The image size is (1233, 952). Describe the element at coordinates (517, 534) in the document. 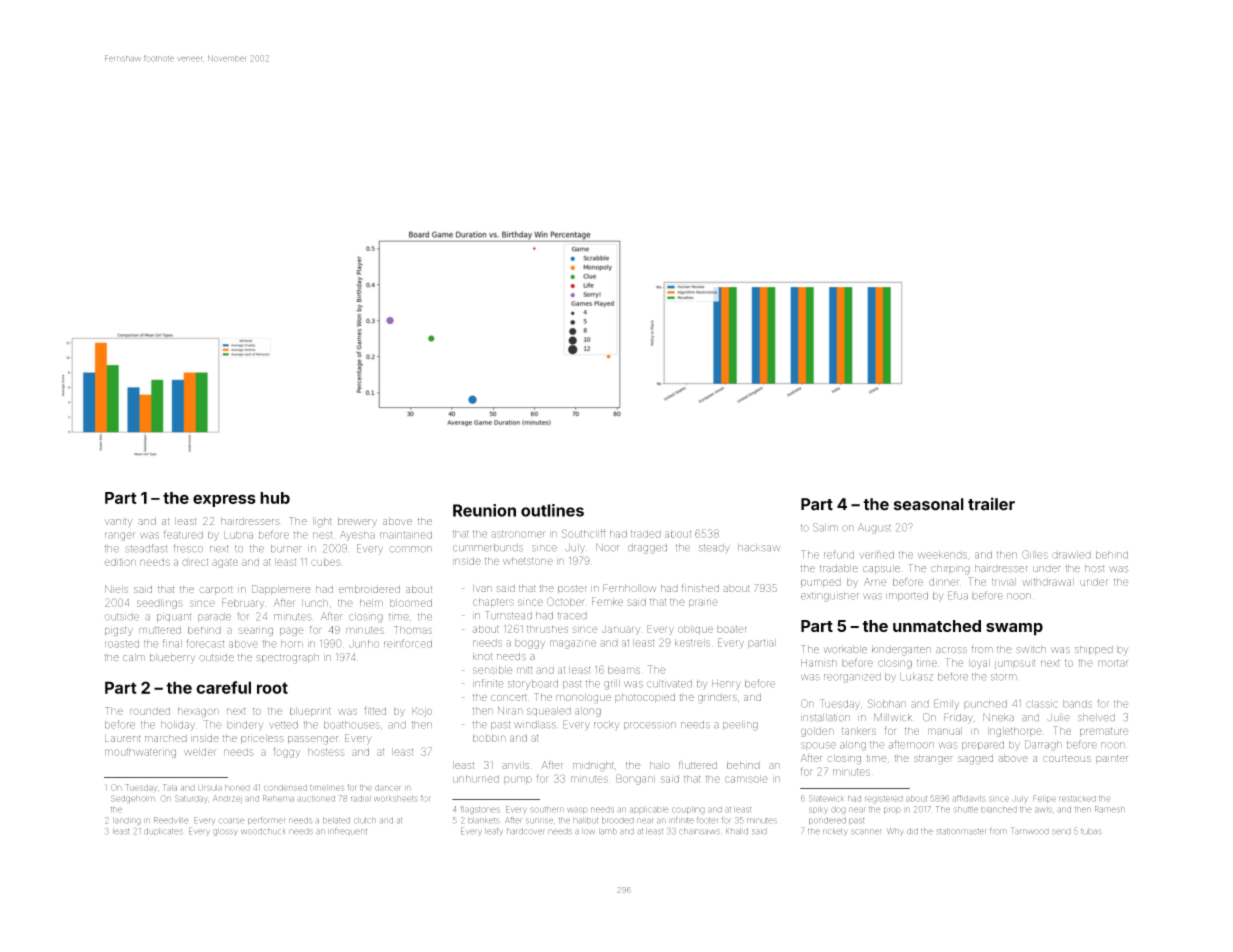

I see `astronomer` at that location.
